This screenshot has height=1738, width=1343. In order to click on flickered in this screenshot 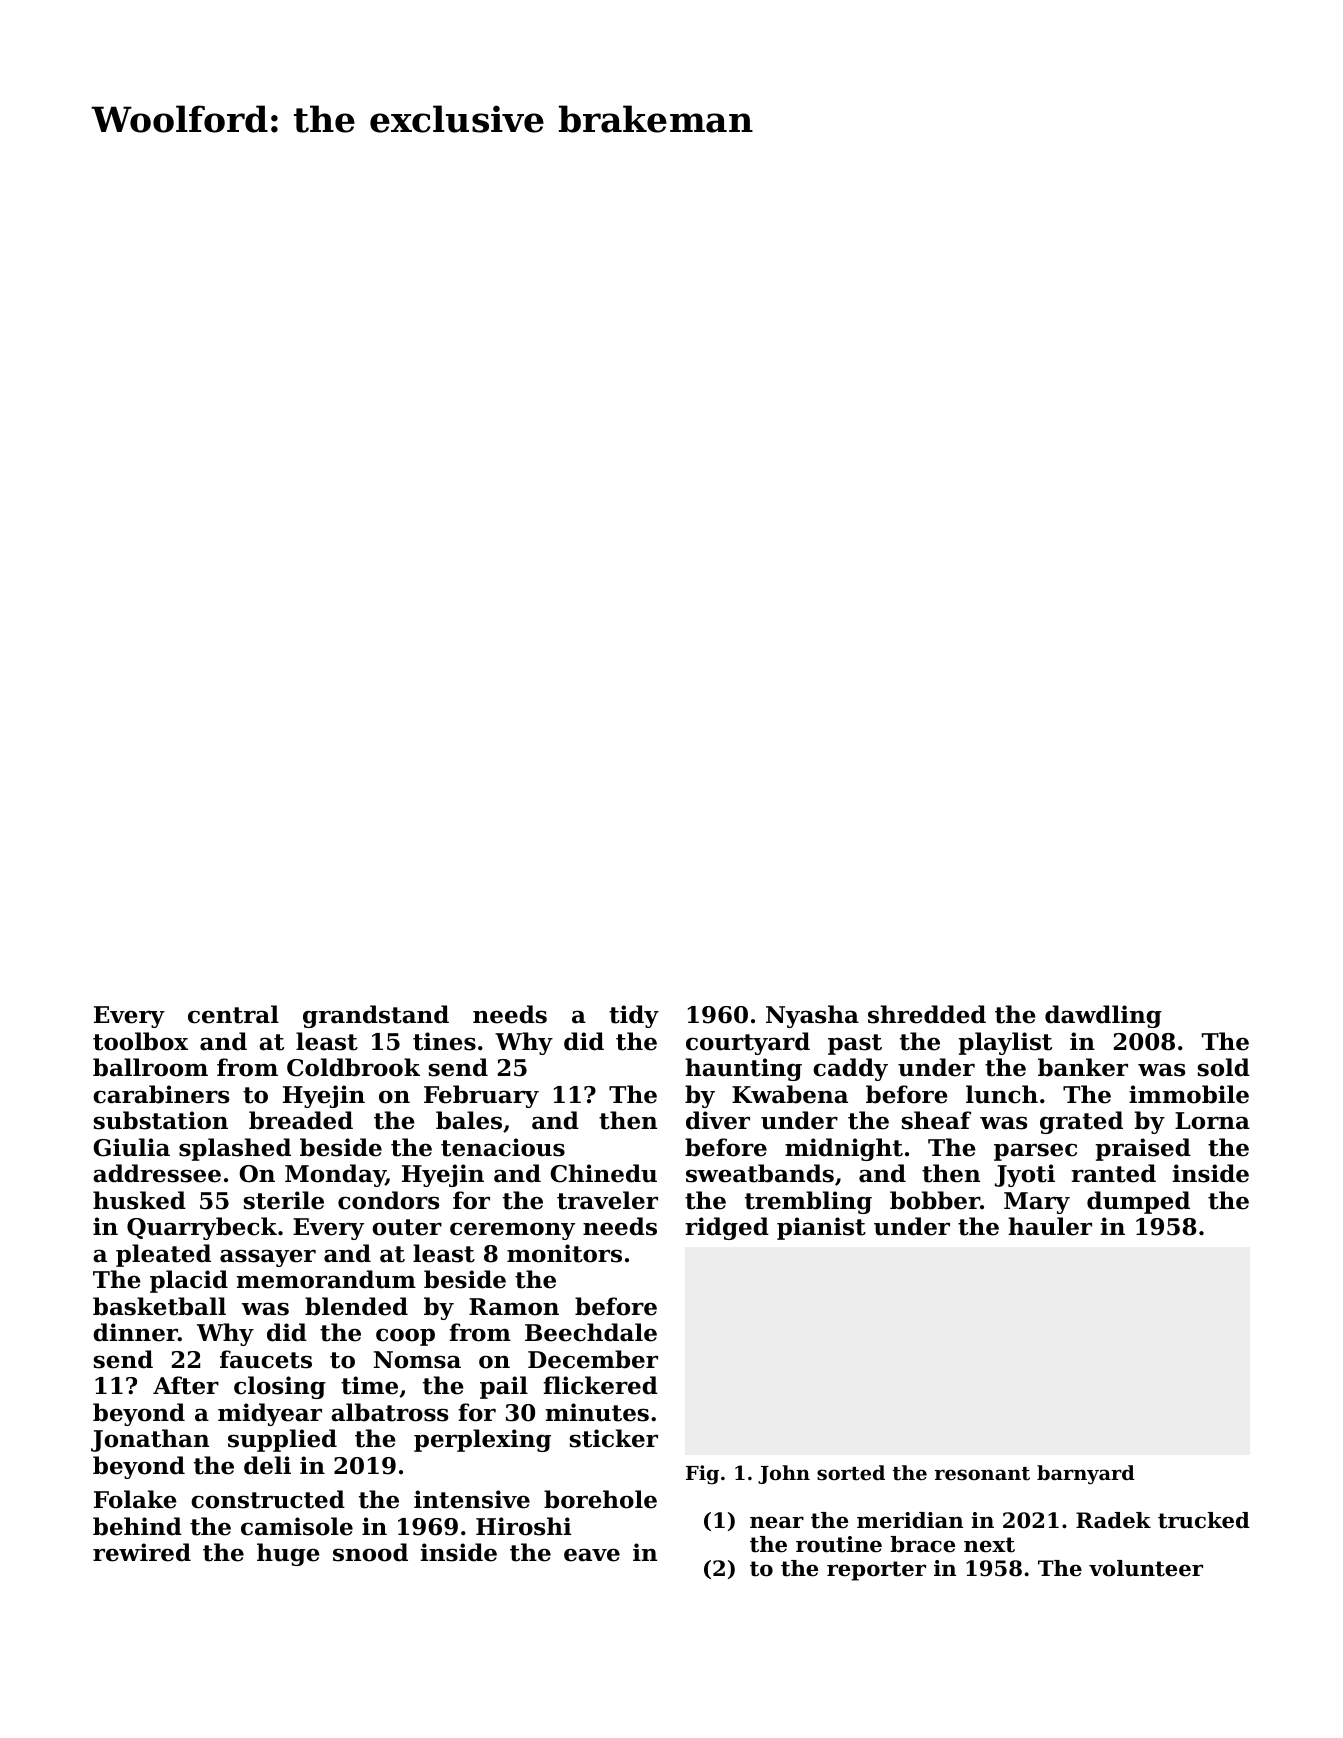, I will do `click(600, 1385)`.
